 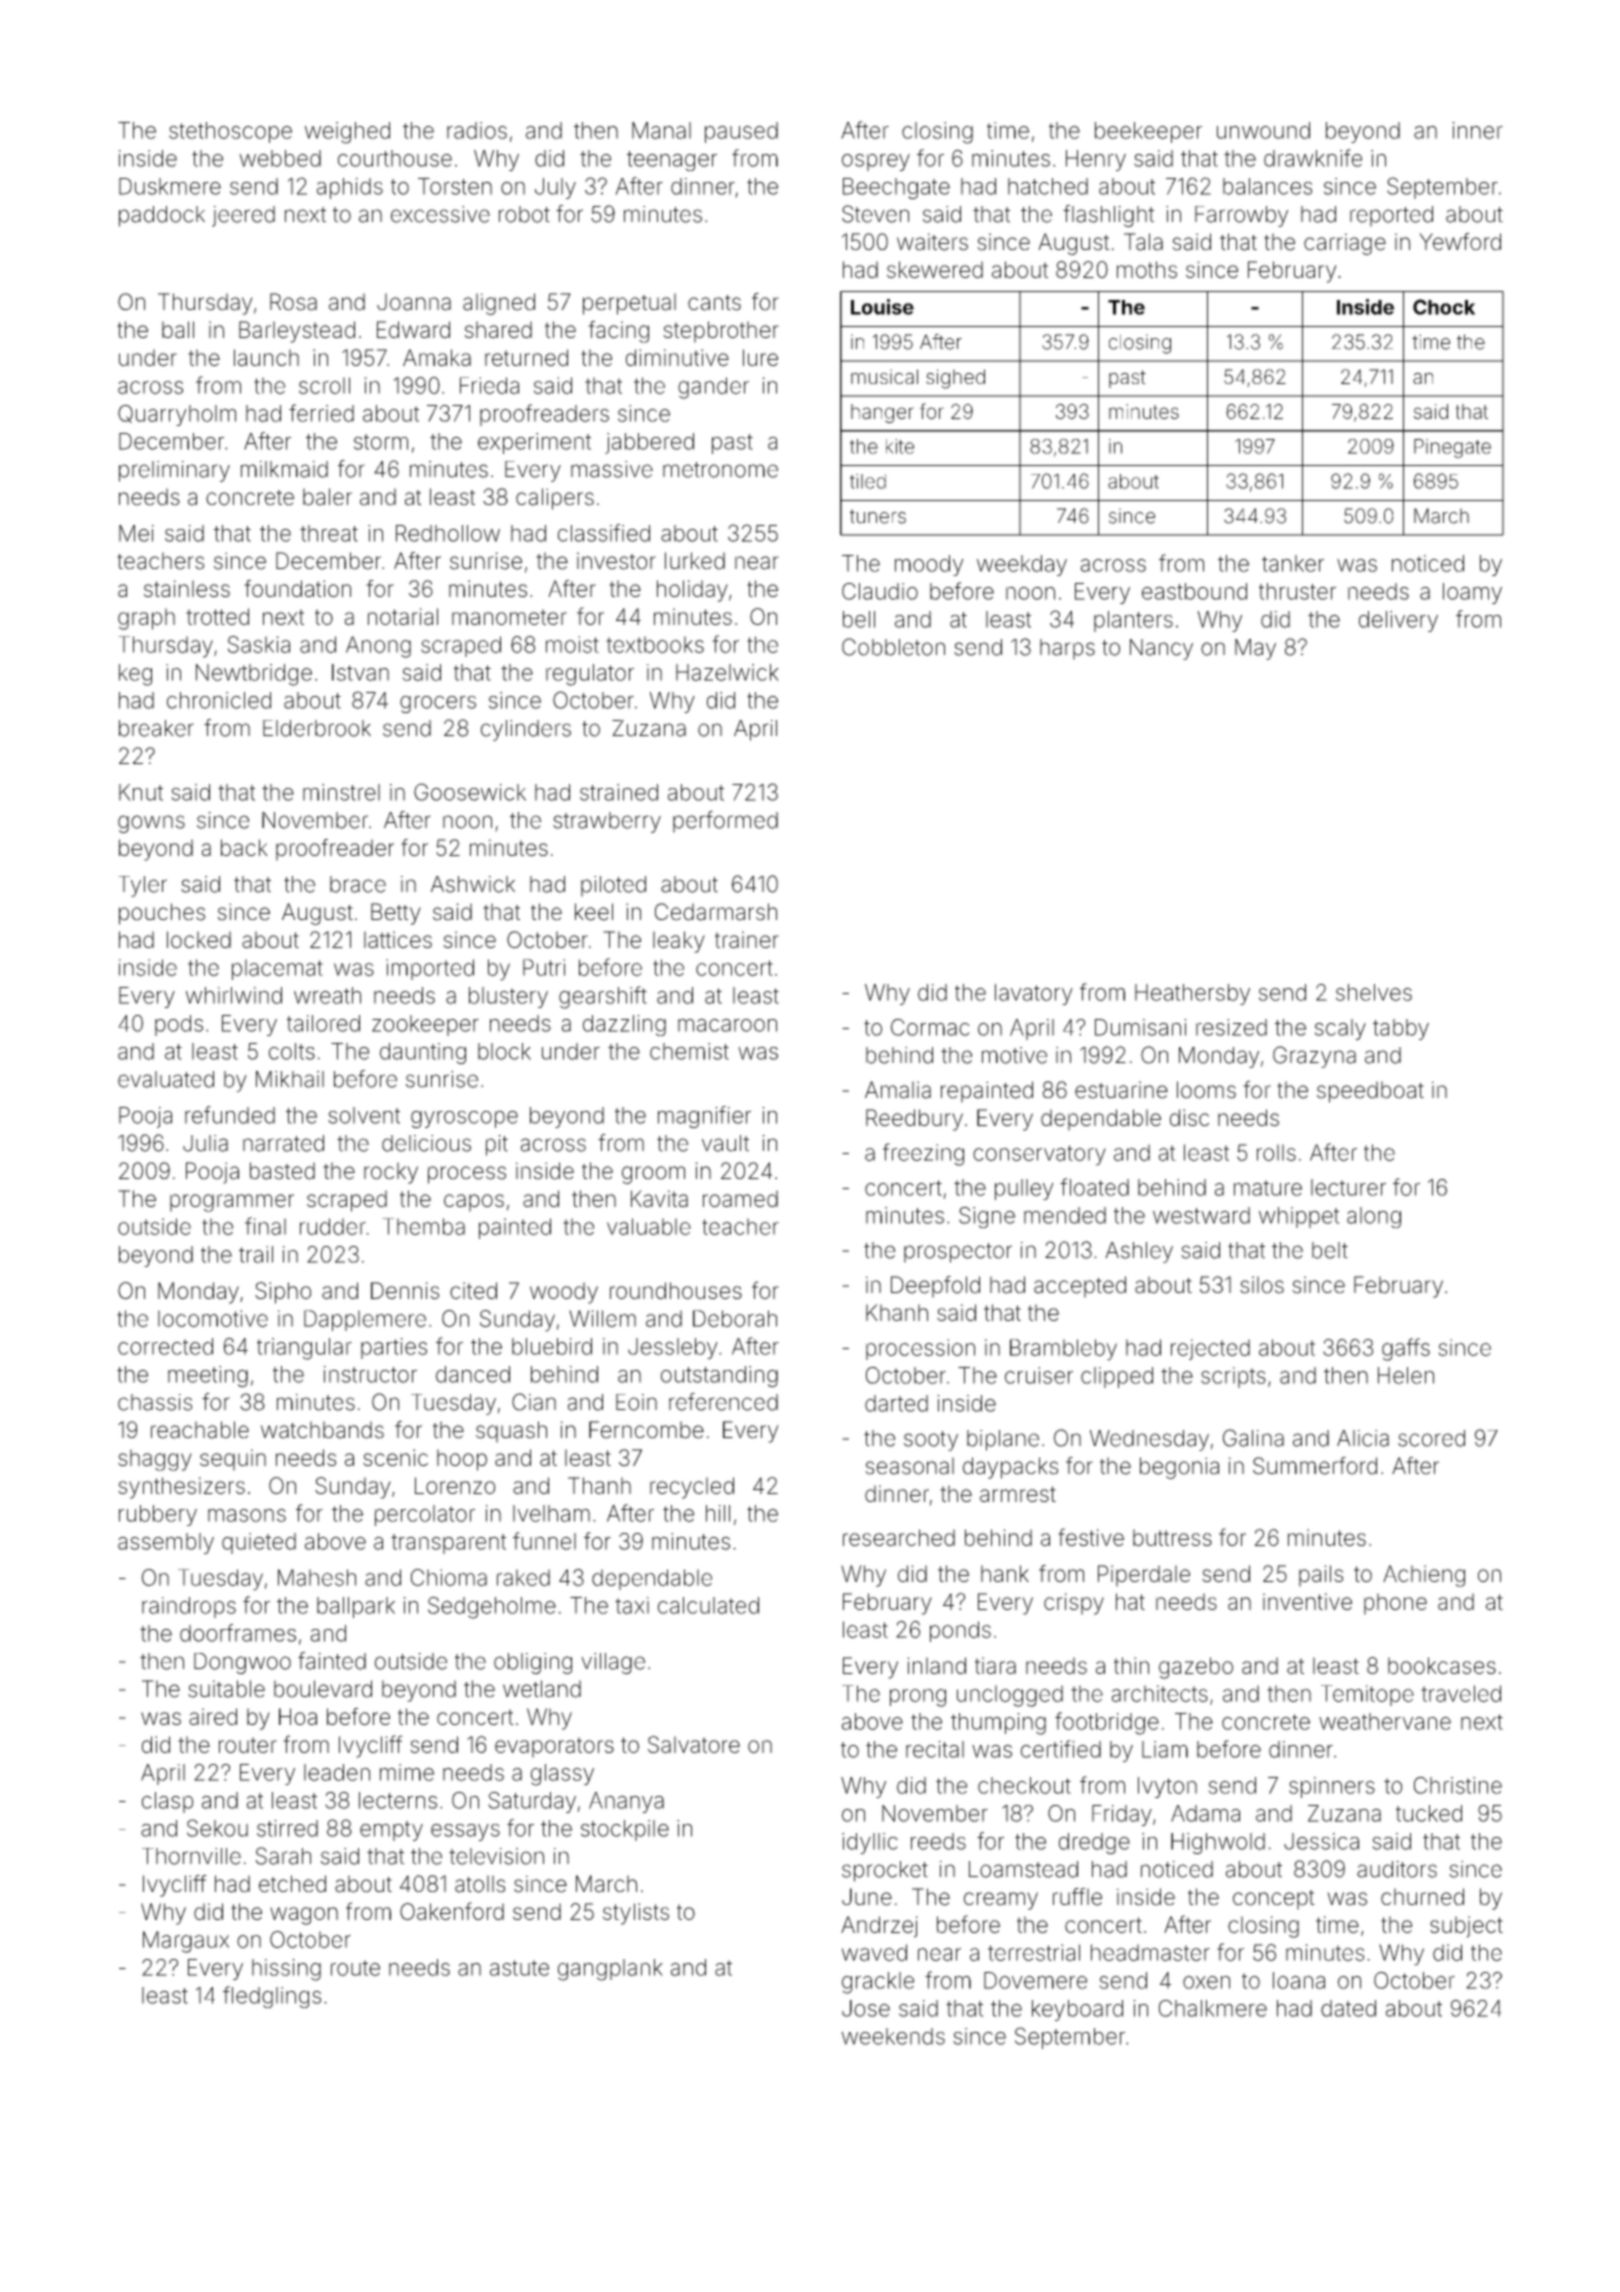 I want to click on glassy, so click(x=562, y=1775).
